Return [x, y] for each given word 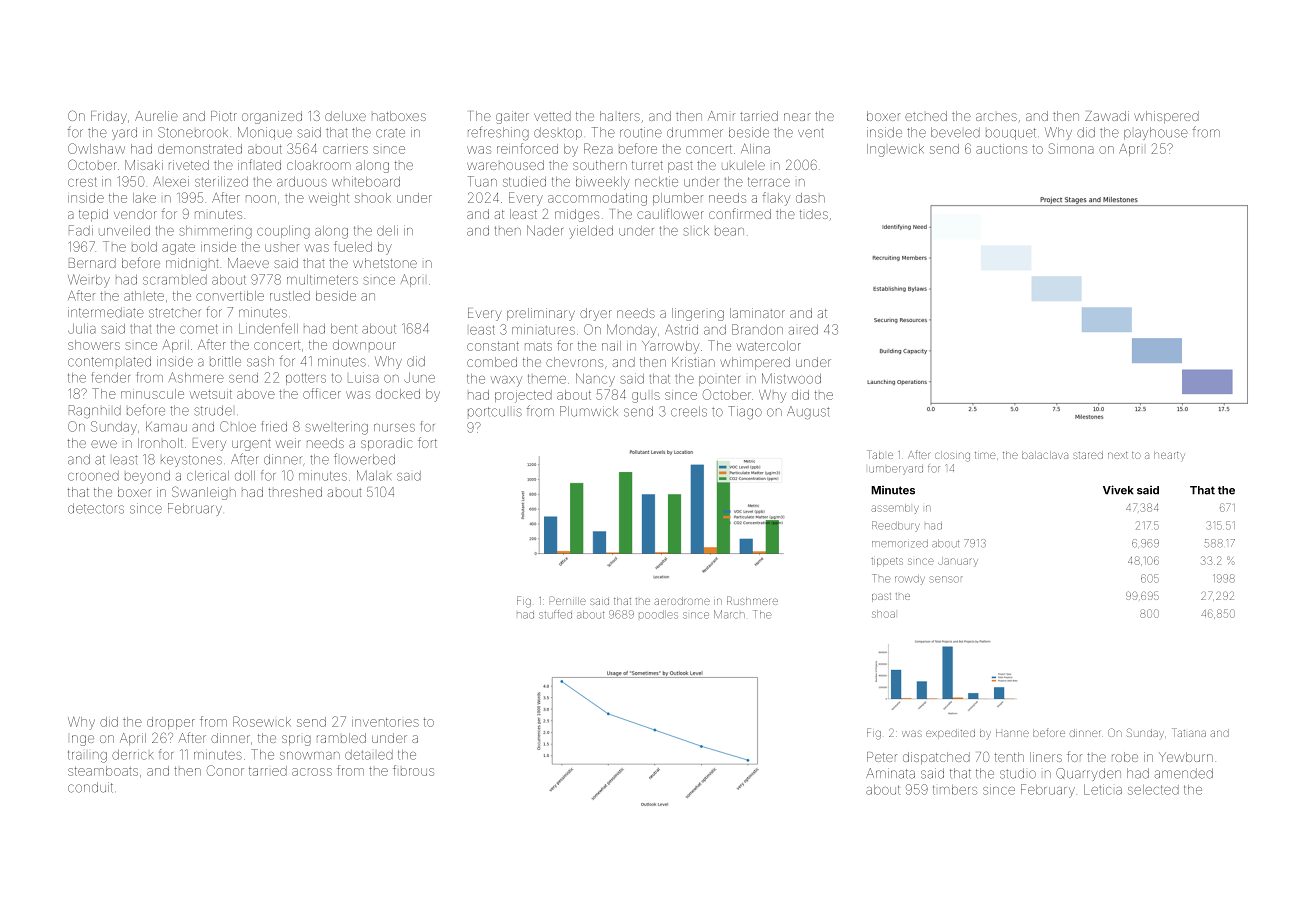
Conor [225, 770]
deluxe [345, 116]
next [1118, 455]
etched [926, 116]
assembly [895, 509]
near [797, 117]
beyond [147, 477]
